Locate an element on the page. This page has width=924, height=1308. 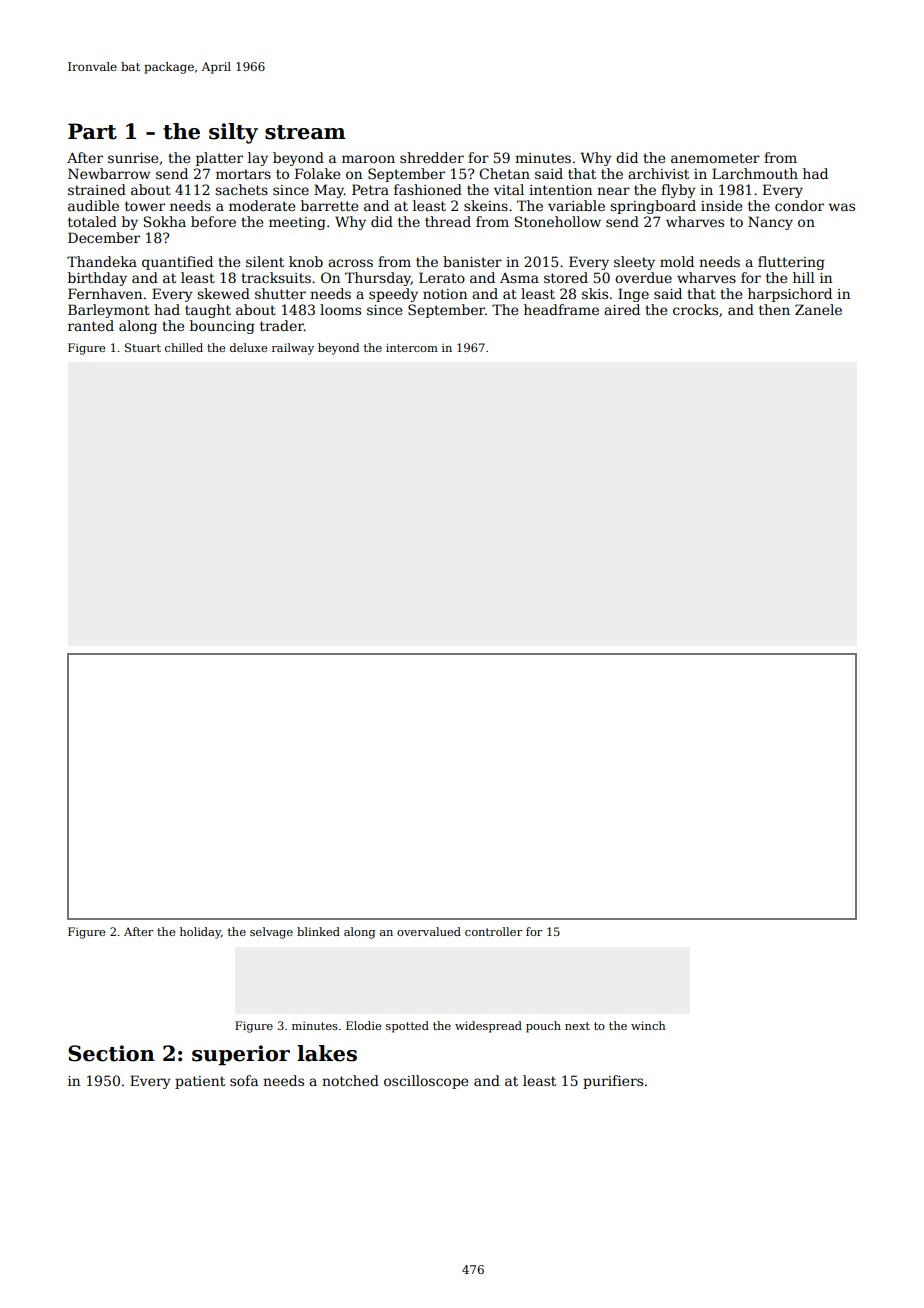
aired is located at coordinates (622, 309).
